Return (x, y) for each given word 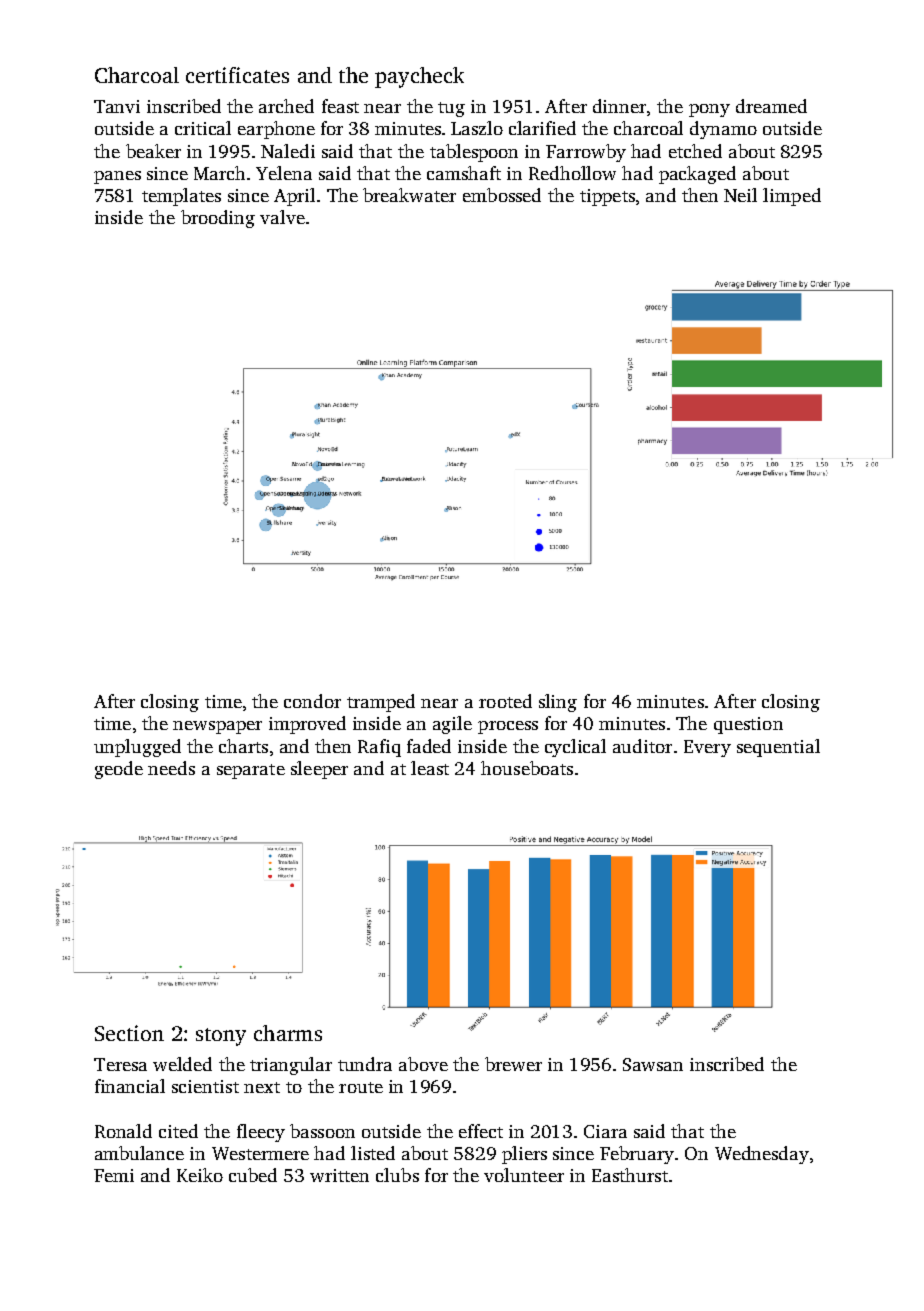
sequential (778, 748)
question (748, 725)
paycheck (419, 77)
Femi (114, 1175)
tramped (381, 703)
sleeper (319, 770)
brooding (218, 219)
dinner (619, 106)
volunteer (524, 1175)
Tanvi (117, 106)
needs (171, 768)
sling (558, 703)
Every (707, 748)
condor (312, 701)
